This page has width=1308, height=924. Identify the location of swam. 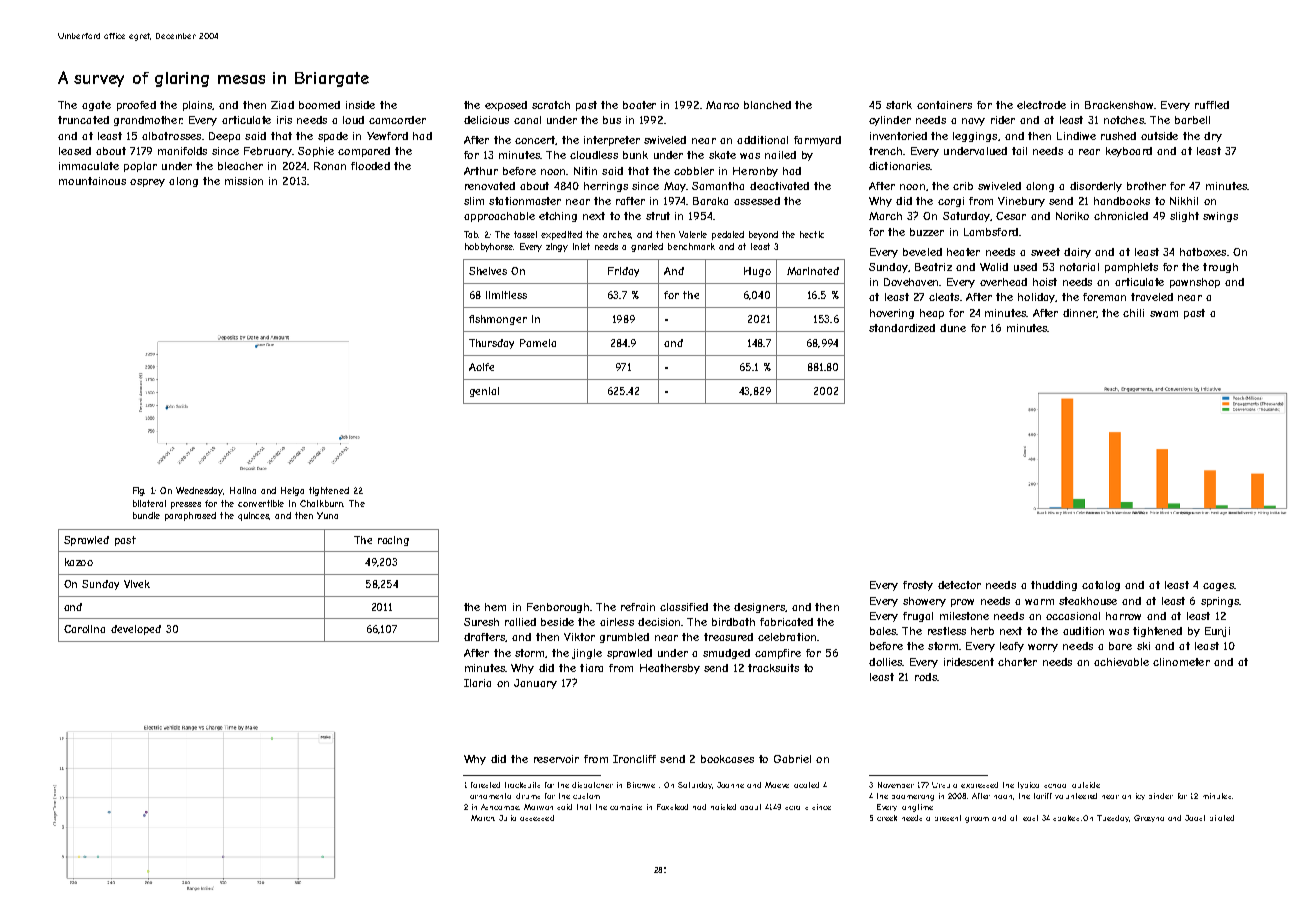
(1164, 314).
